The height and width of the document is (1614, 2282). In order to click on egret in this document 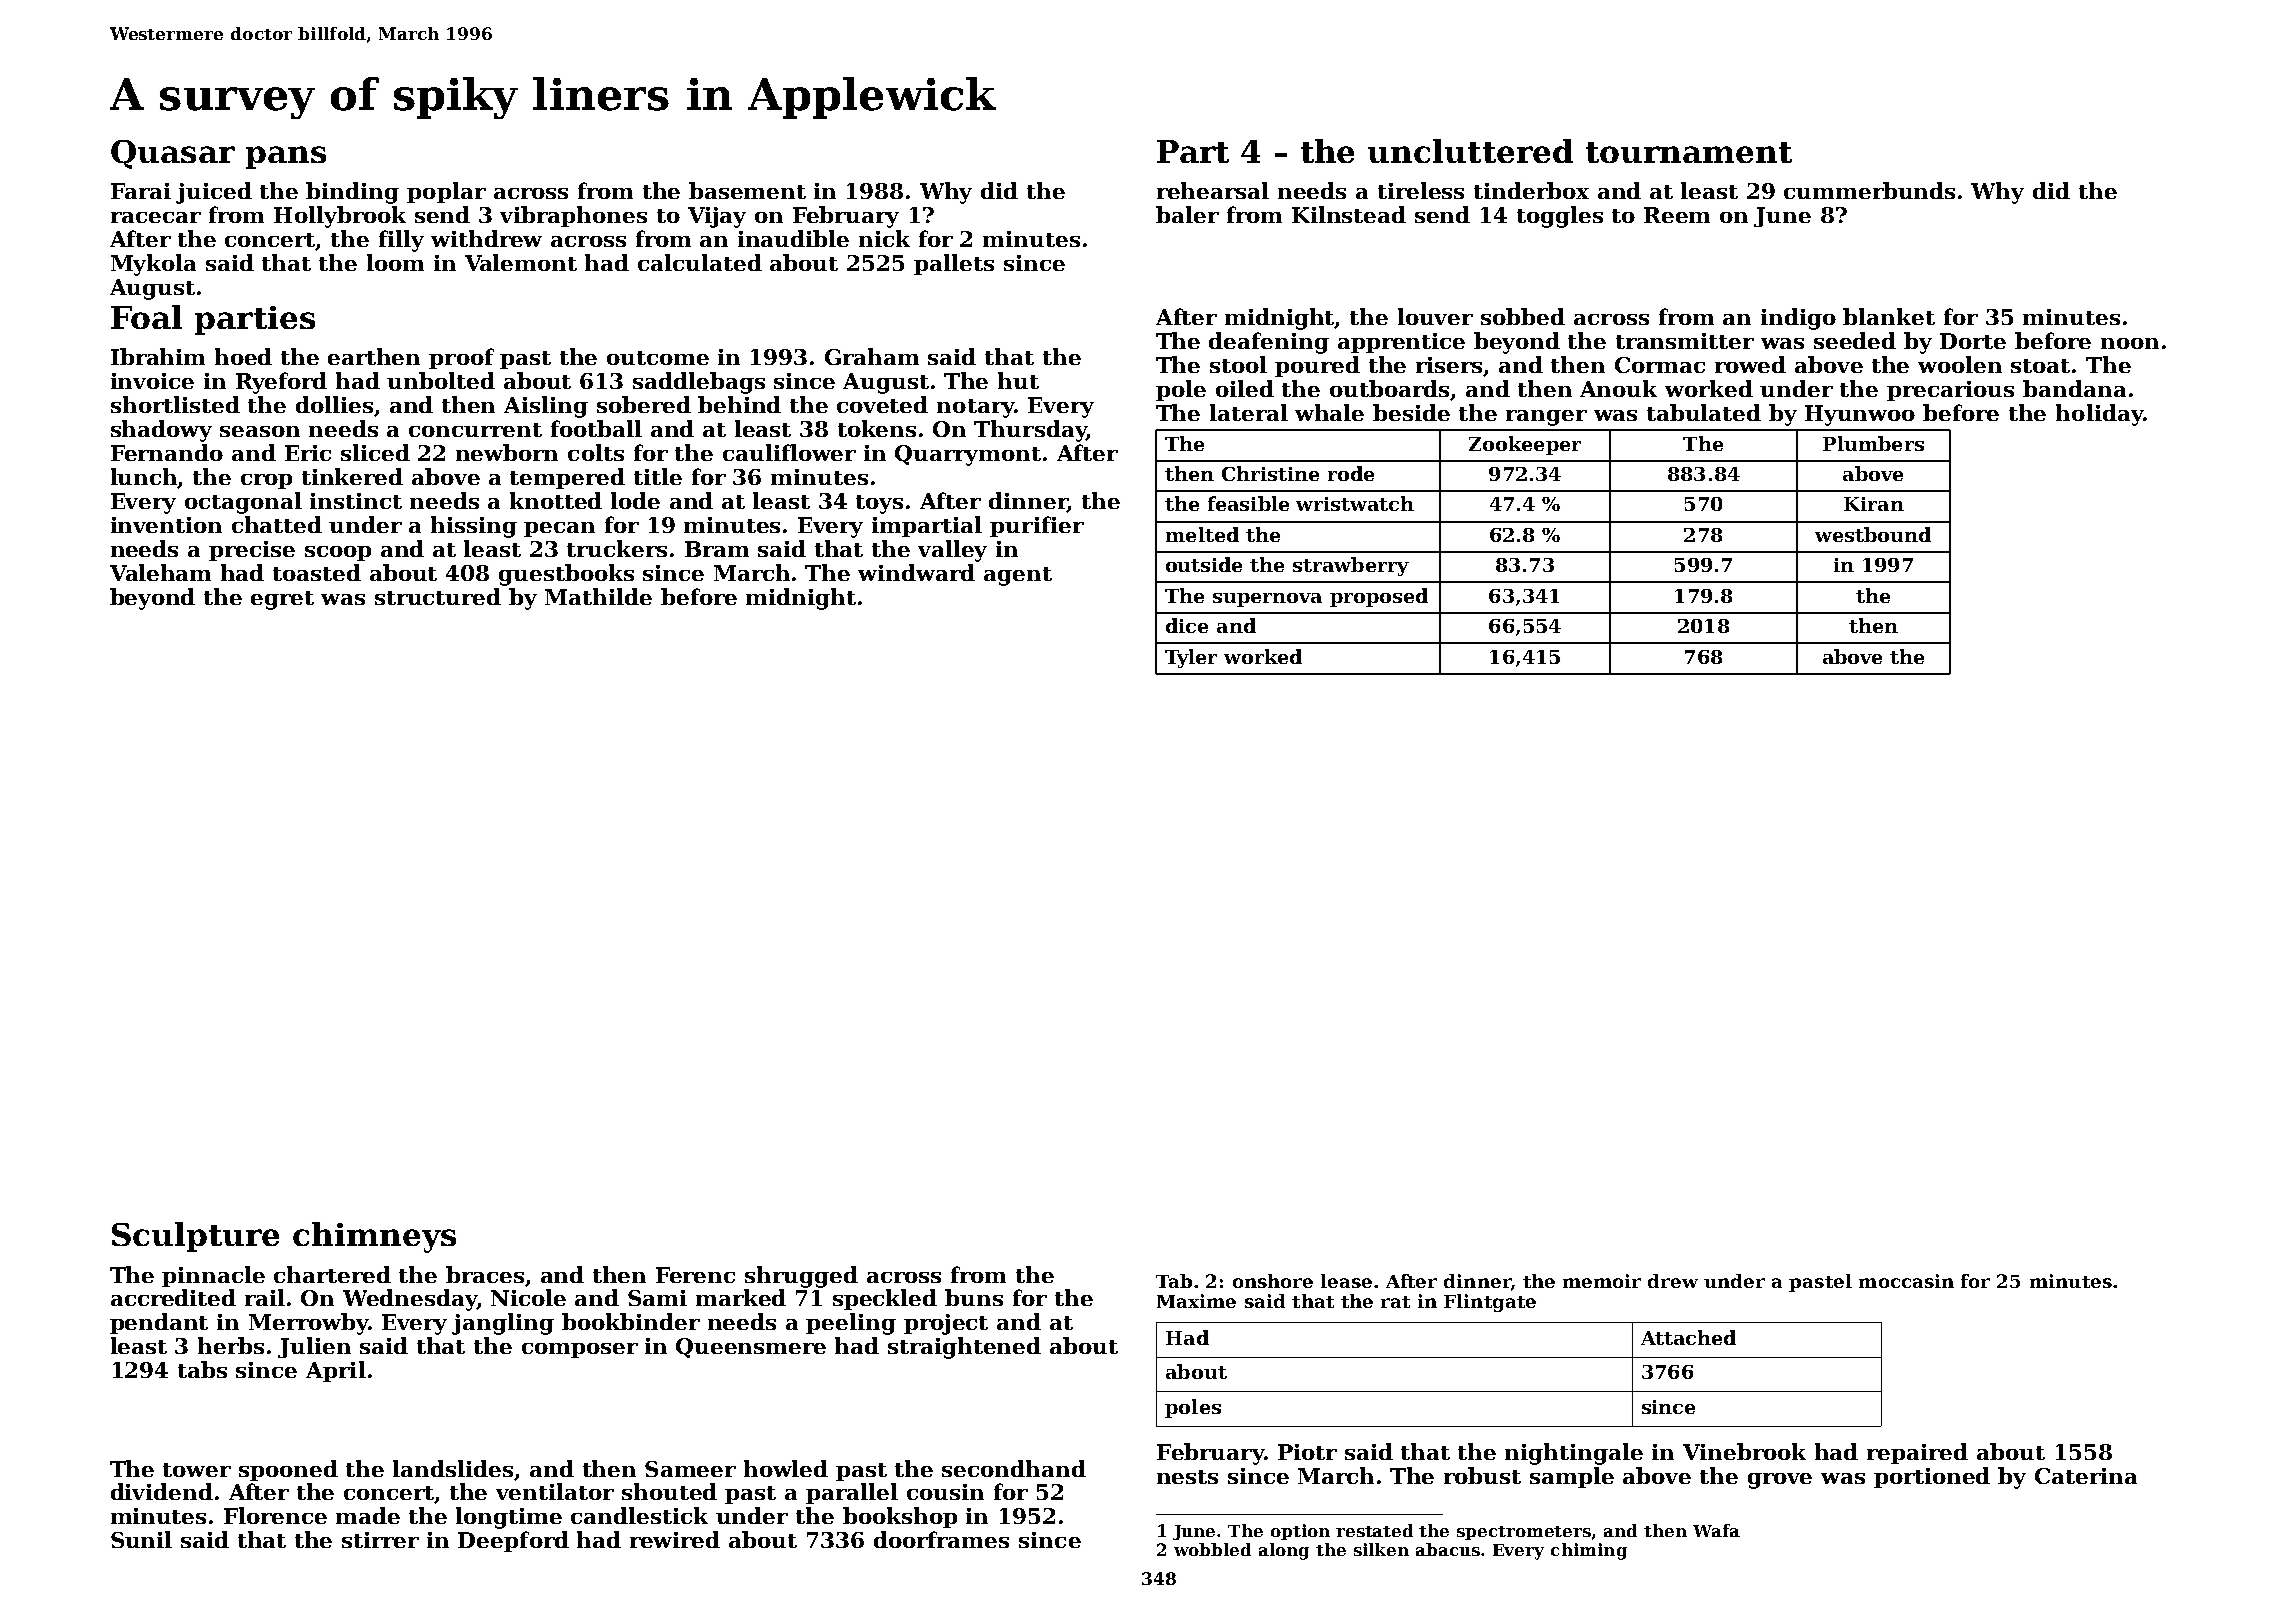, I will do `click(282, 600)`.
